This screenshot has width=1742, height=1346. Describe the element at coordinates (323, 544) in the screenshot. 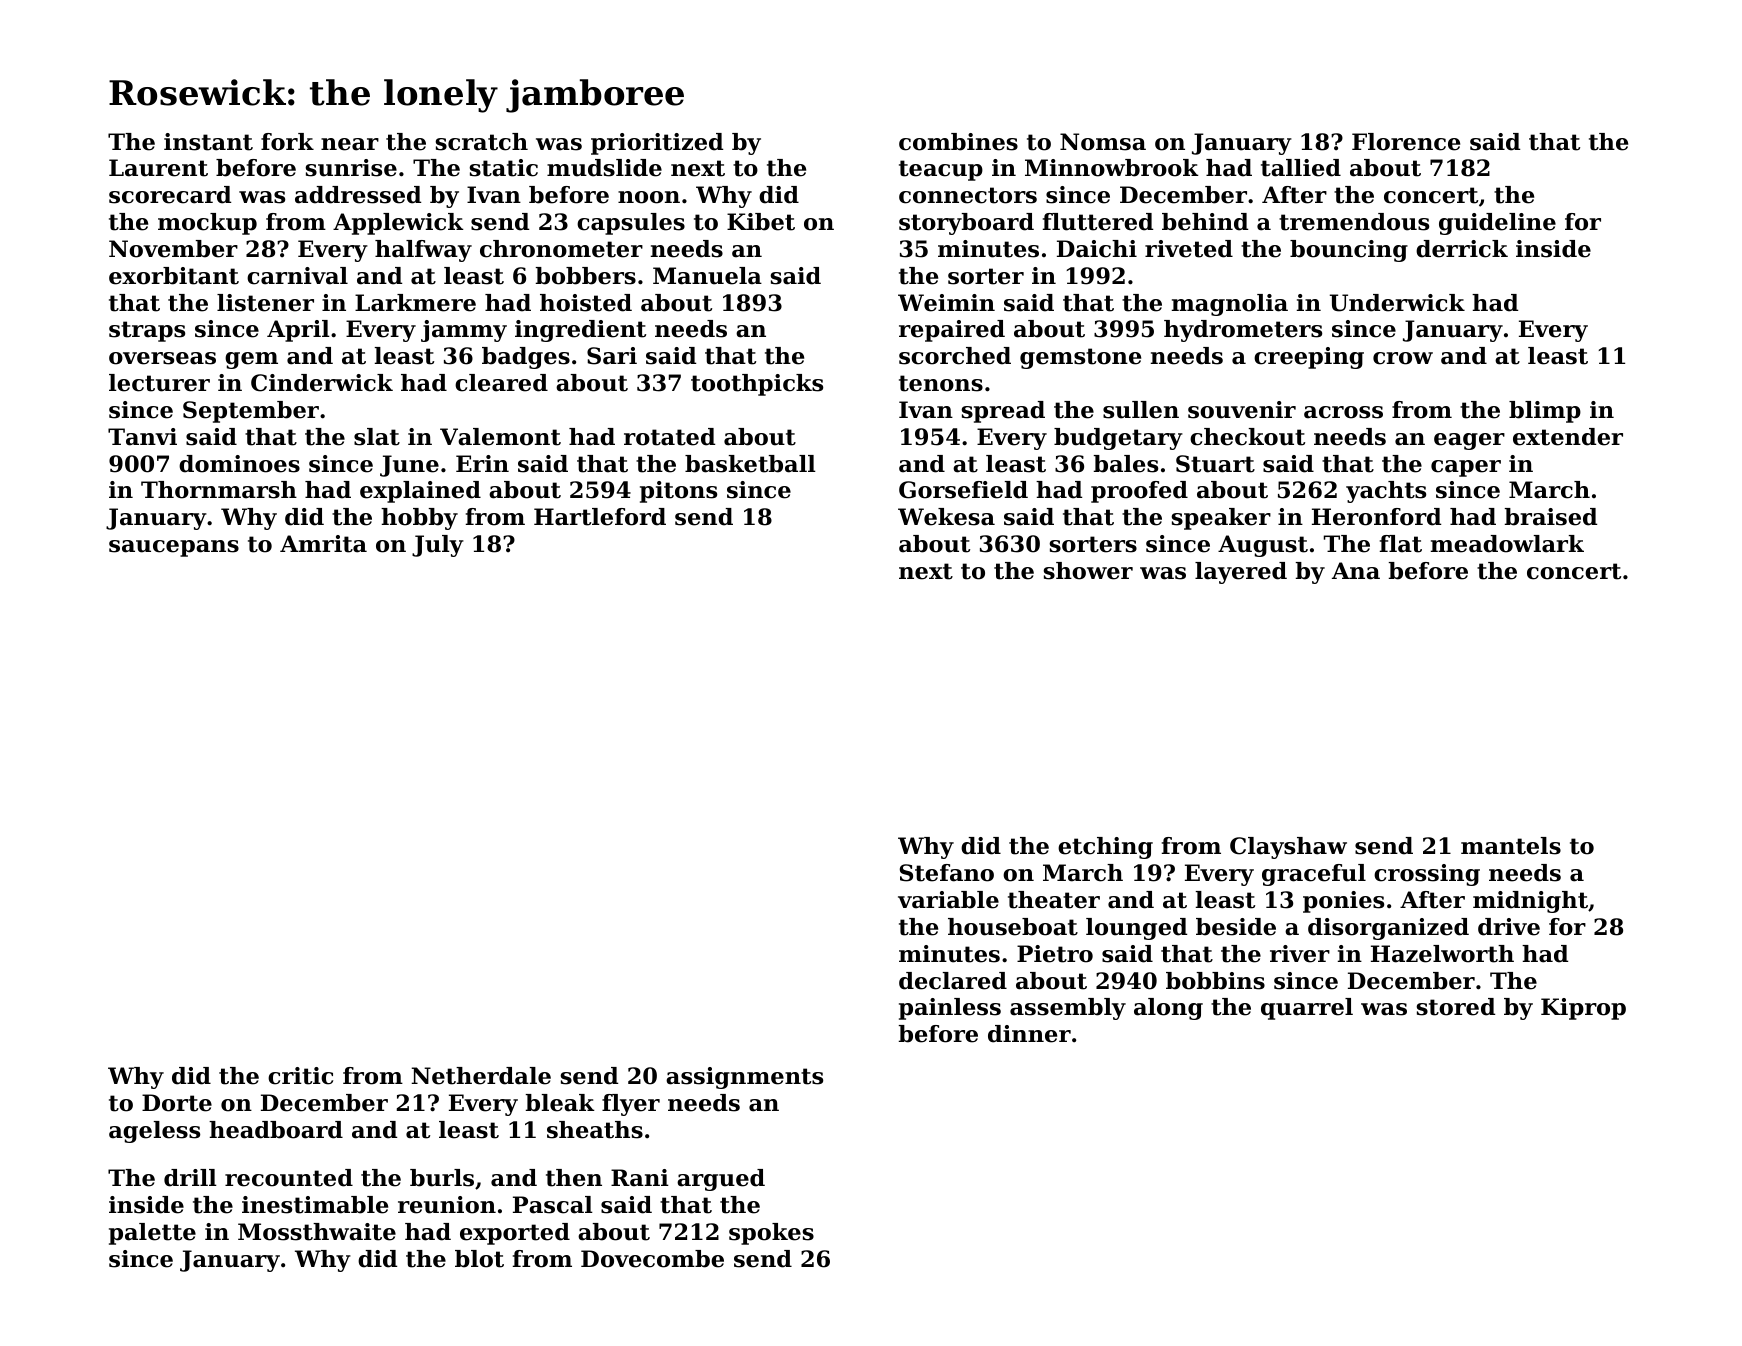

I see `Amrita` at that location.
